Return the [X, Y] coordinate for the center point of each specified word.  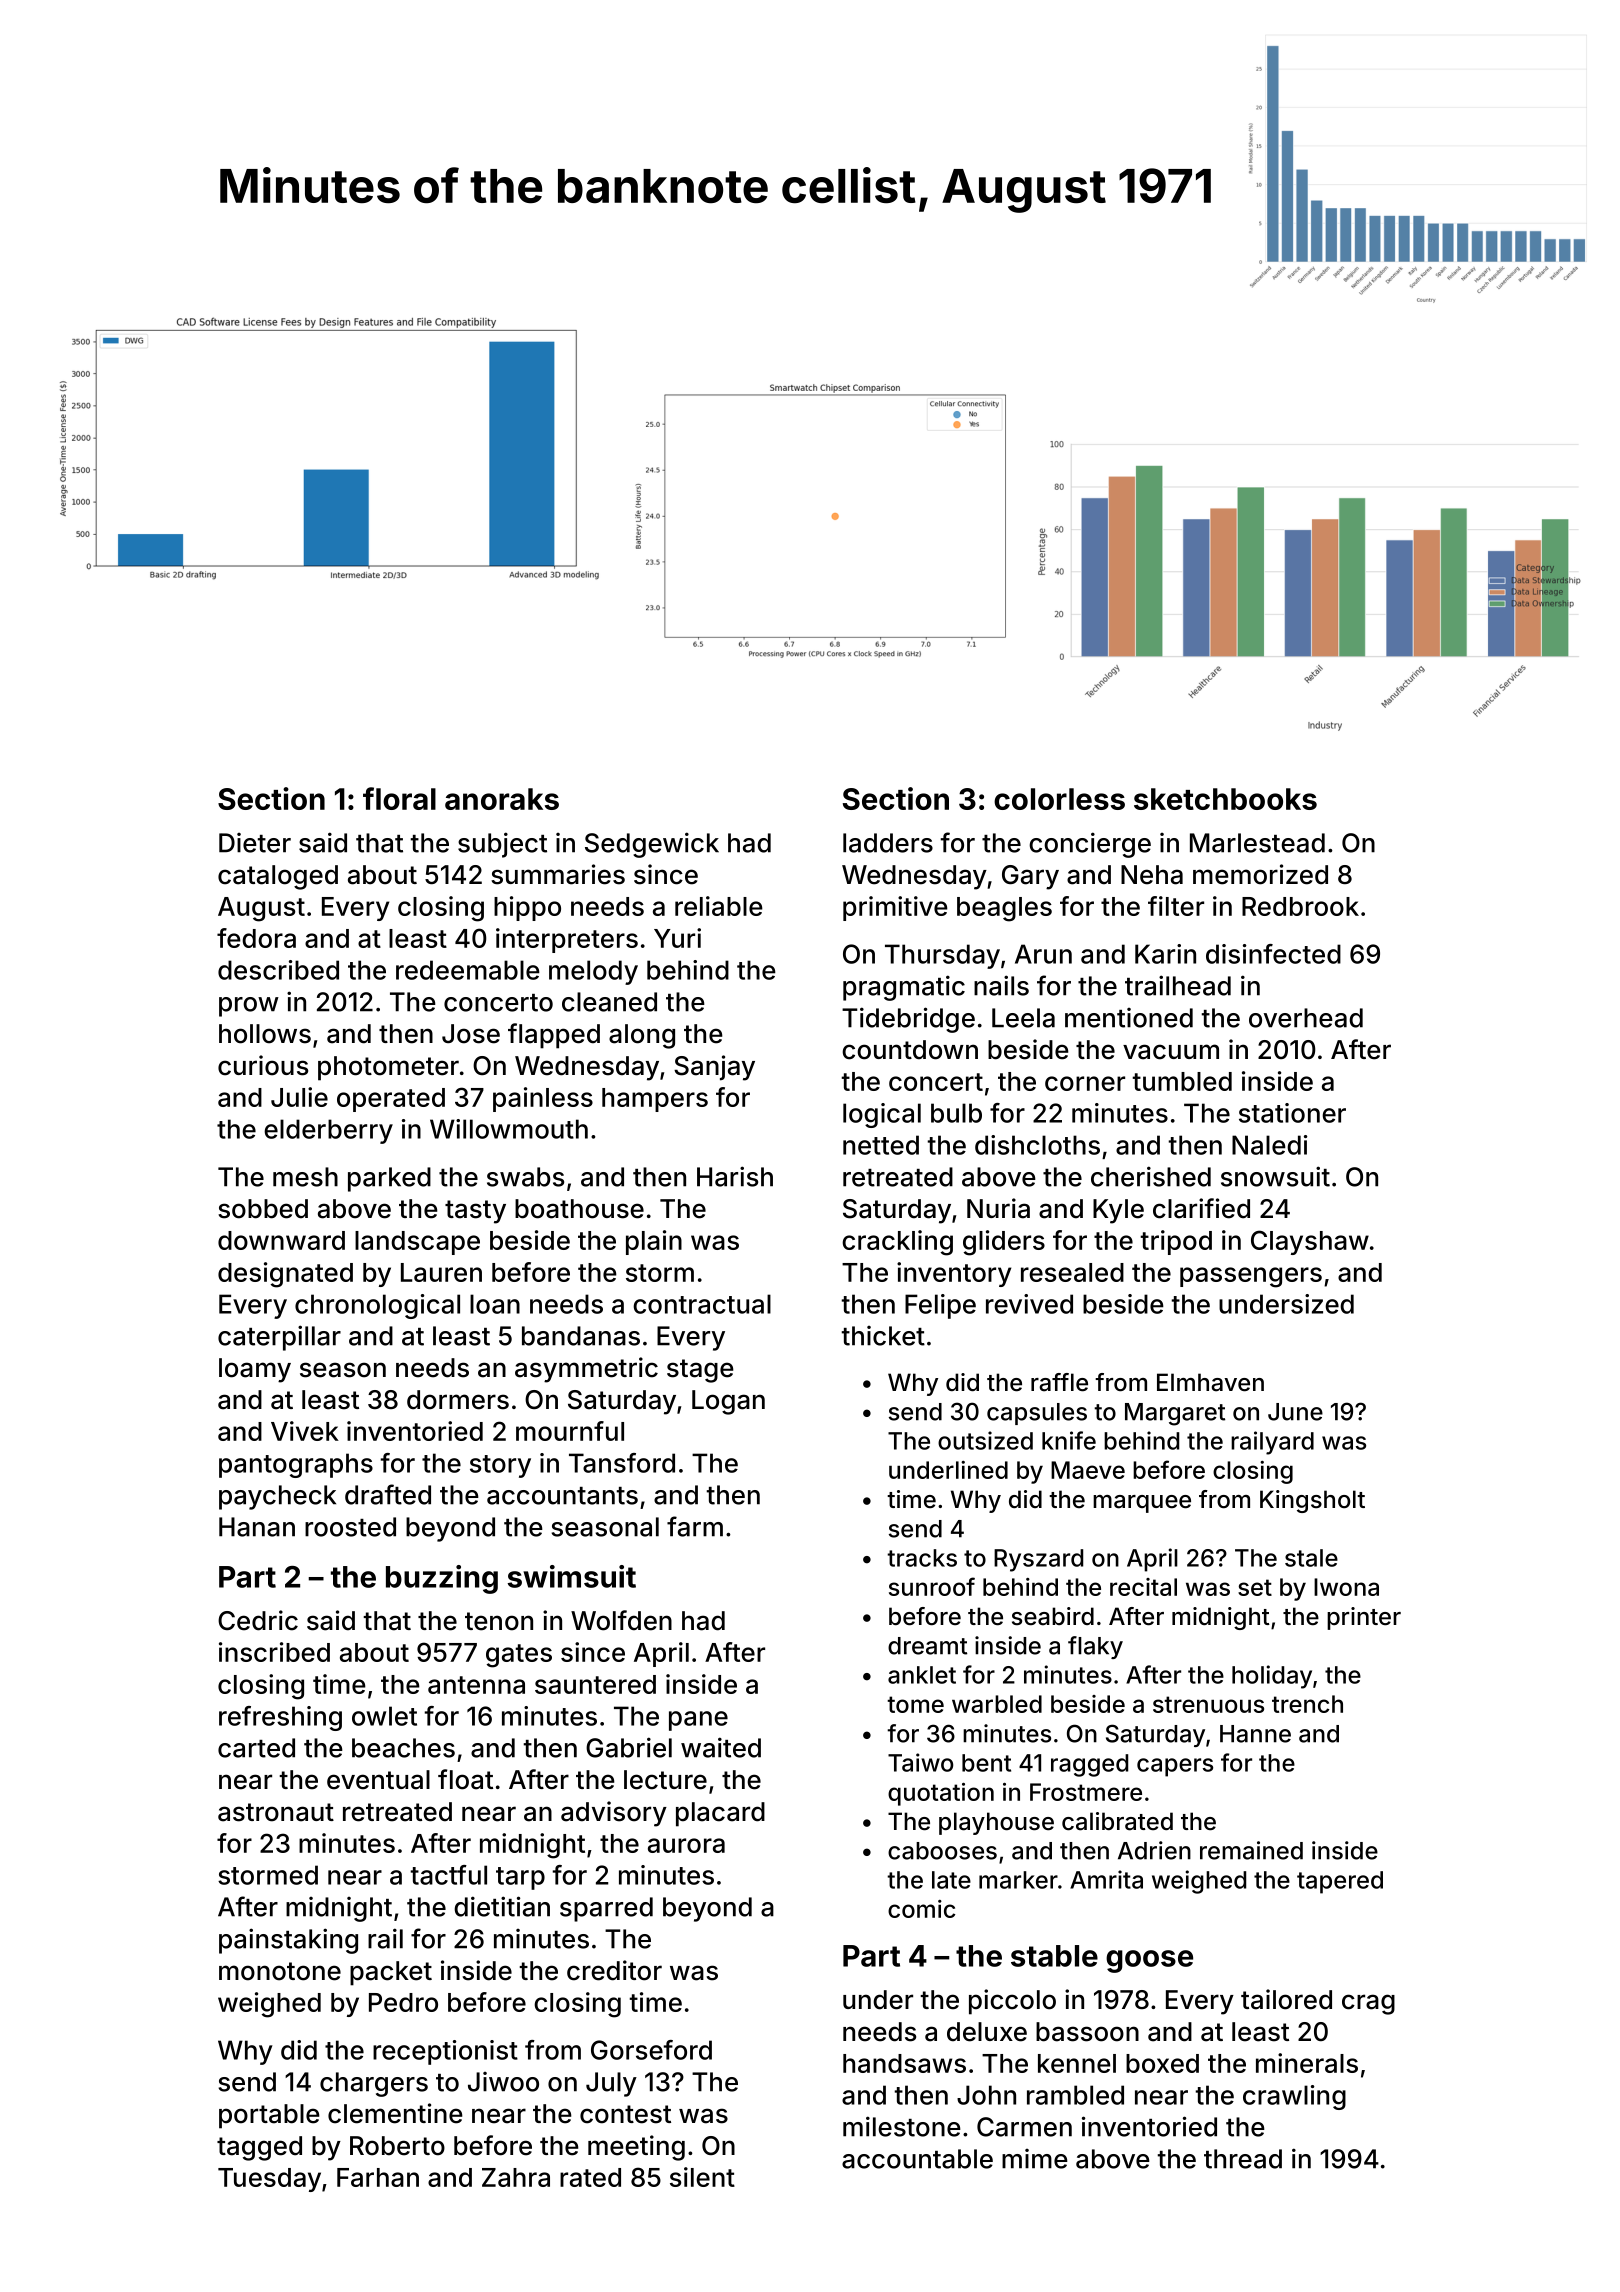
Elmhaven [1210, 1382]
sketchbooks [1225, 799]
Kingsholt [1312, 1501]
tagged [259, 2148]
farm [695, 1526]
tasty [475, 1212]
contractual [702, 1304]
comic [921, 1909]
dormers [458, 1400]
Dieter [255, 843]
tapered [1340, 1882]
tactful [448, 1875]
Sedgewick [652, 845]
